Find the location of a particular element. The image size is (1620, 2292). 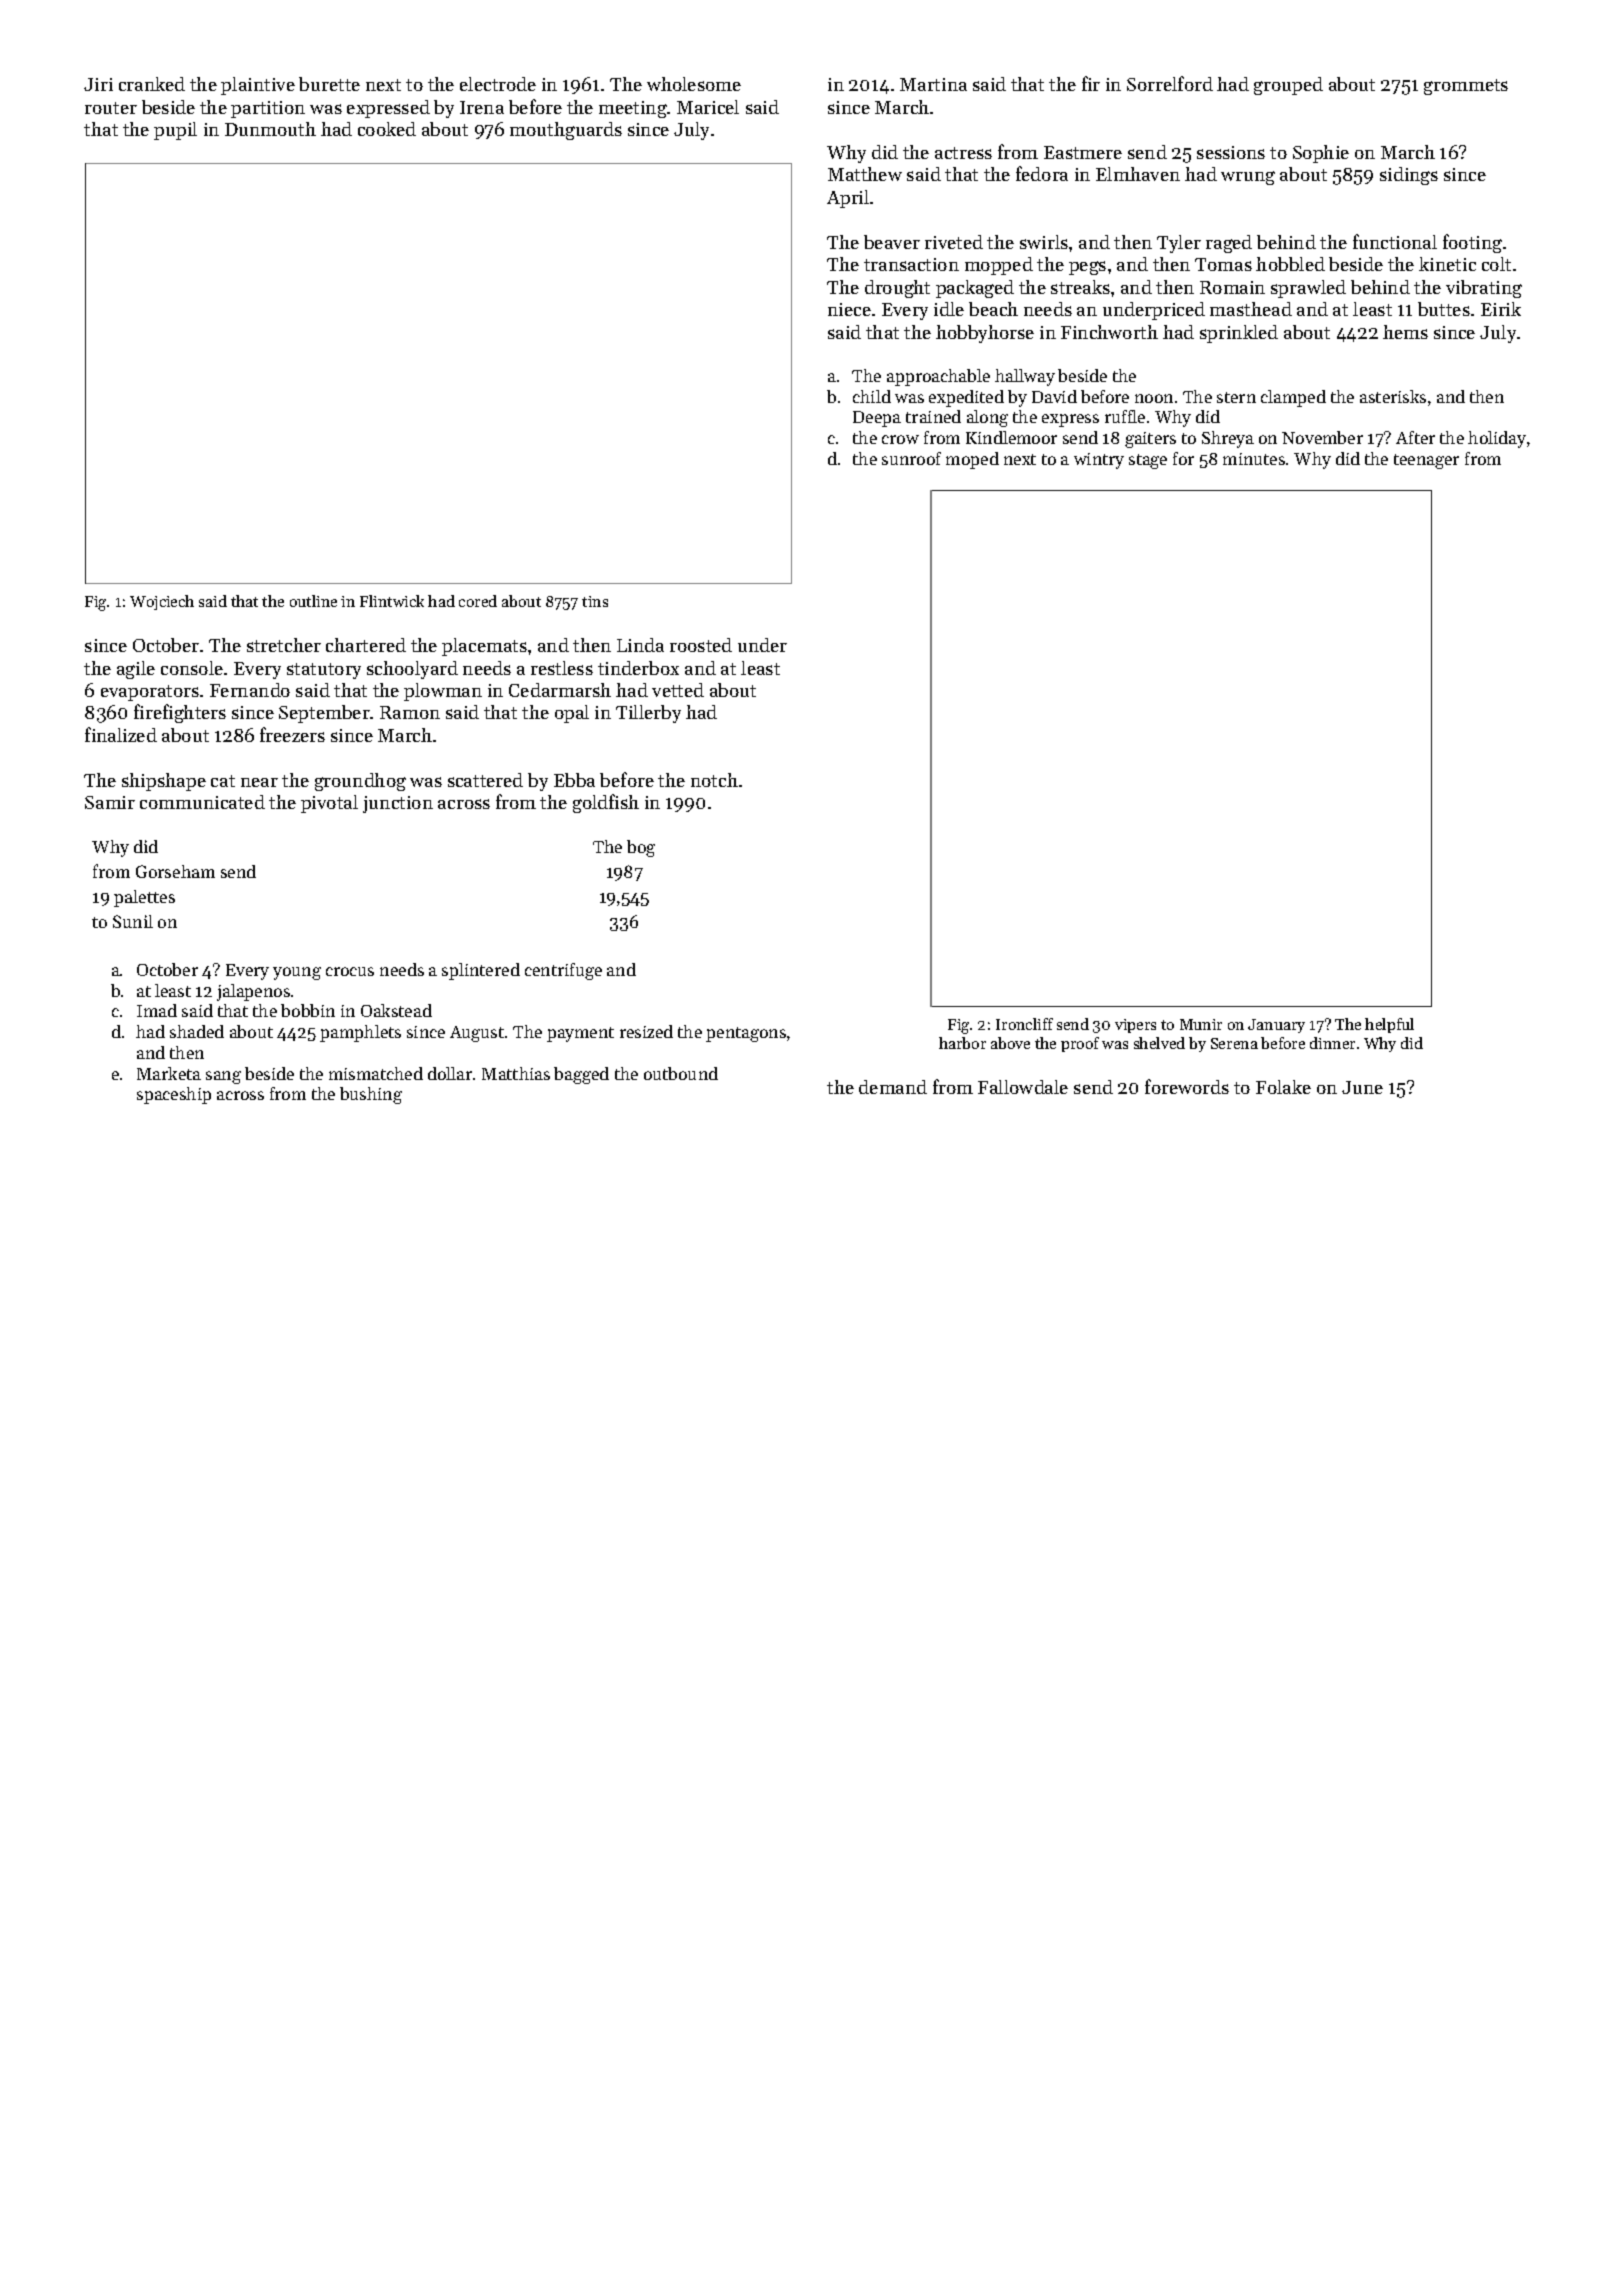

actress is located at coordinates (963, 153).
